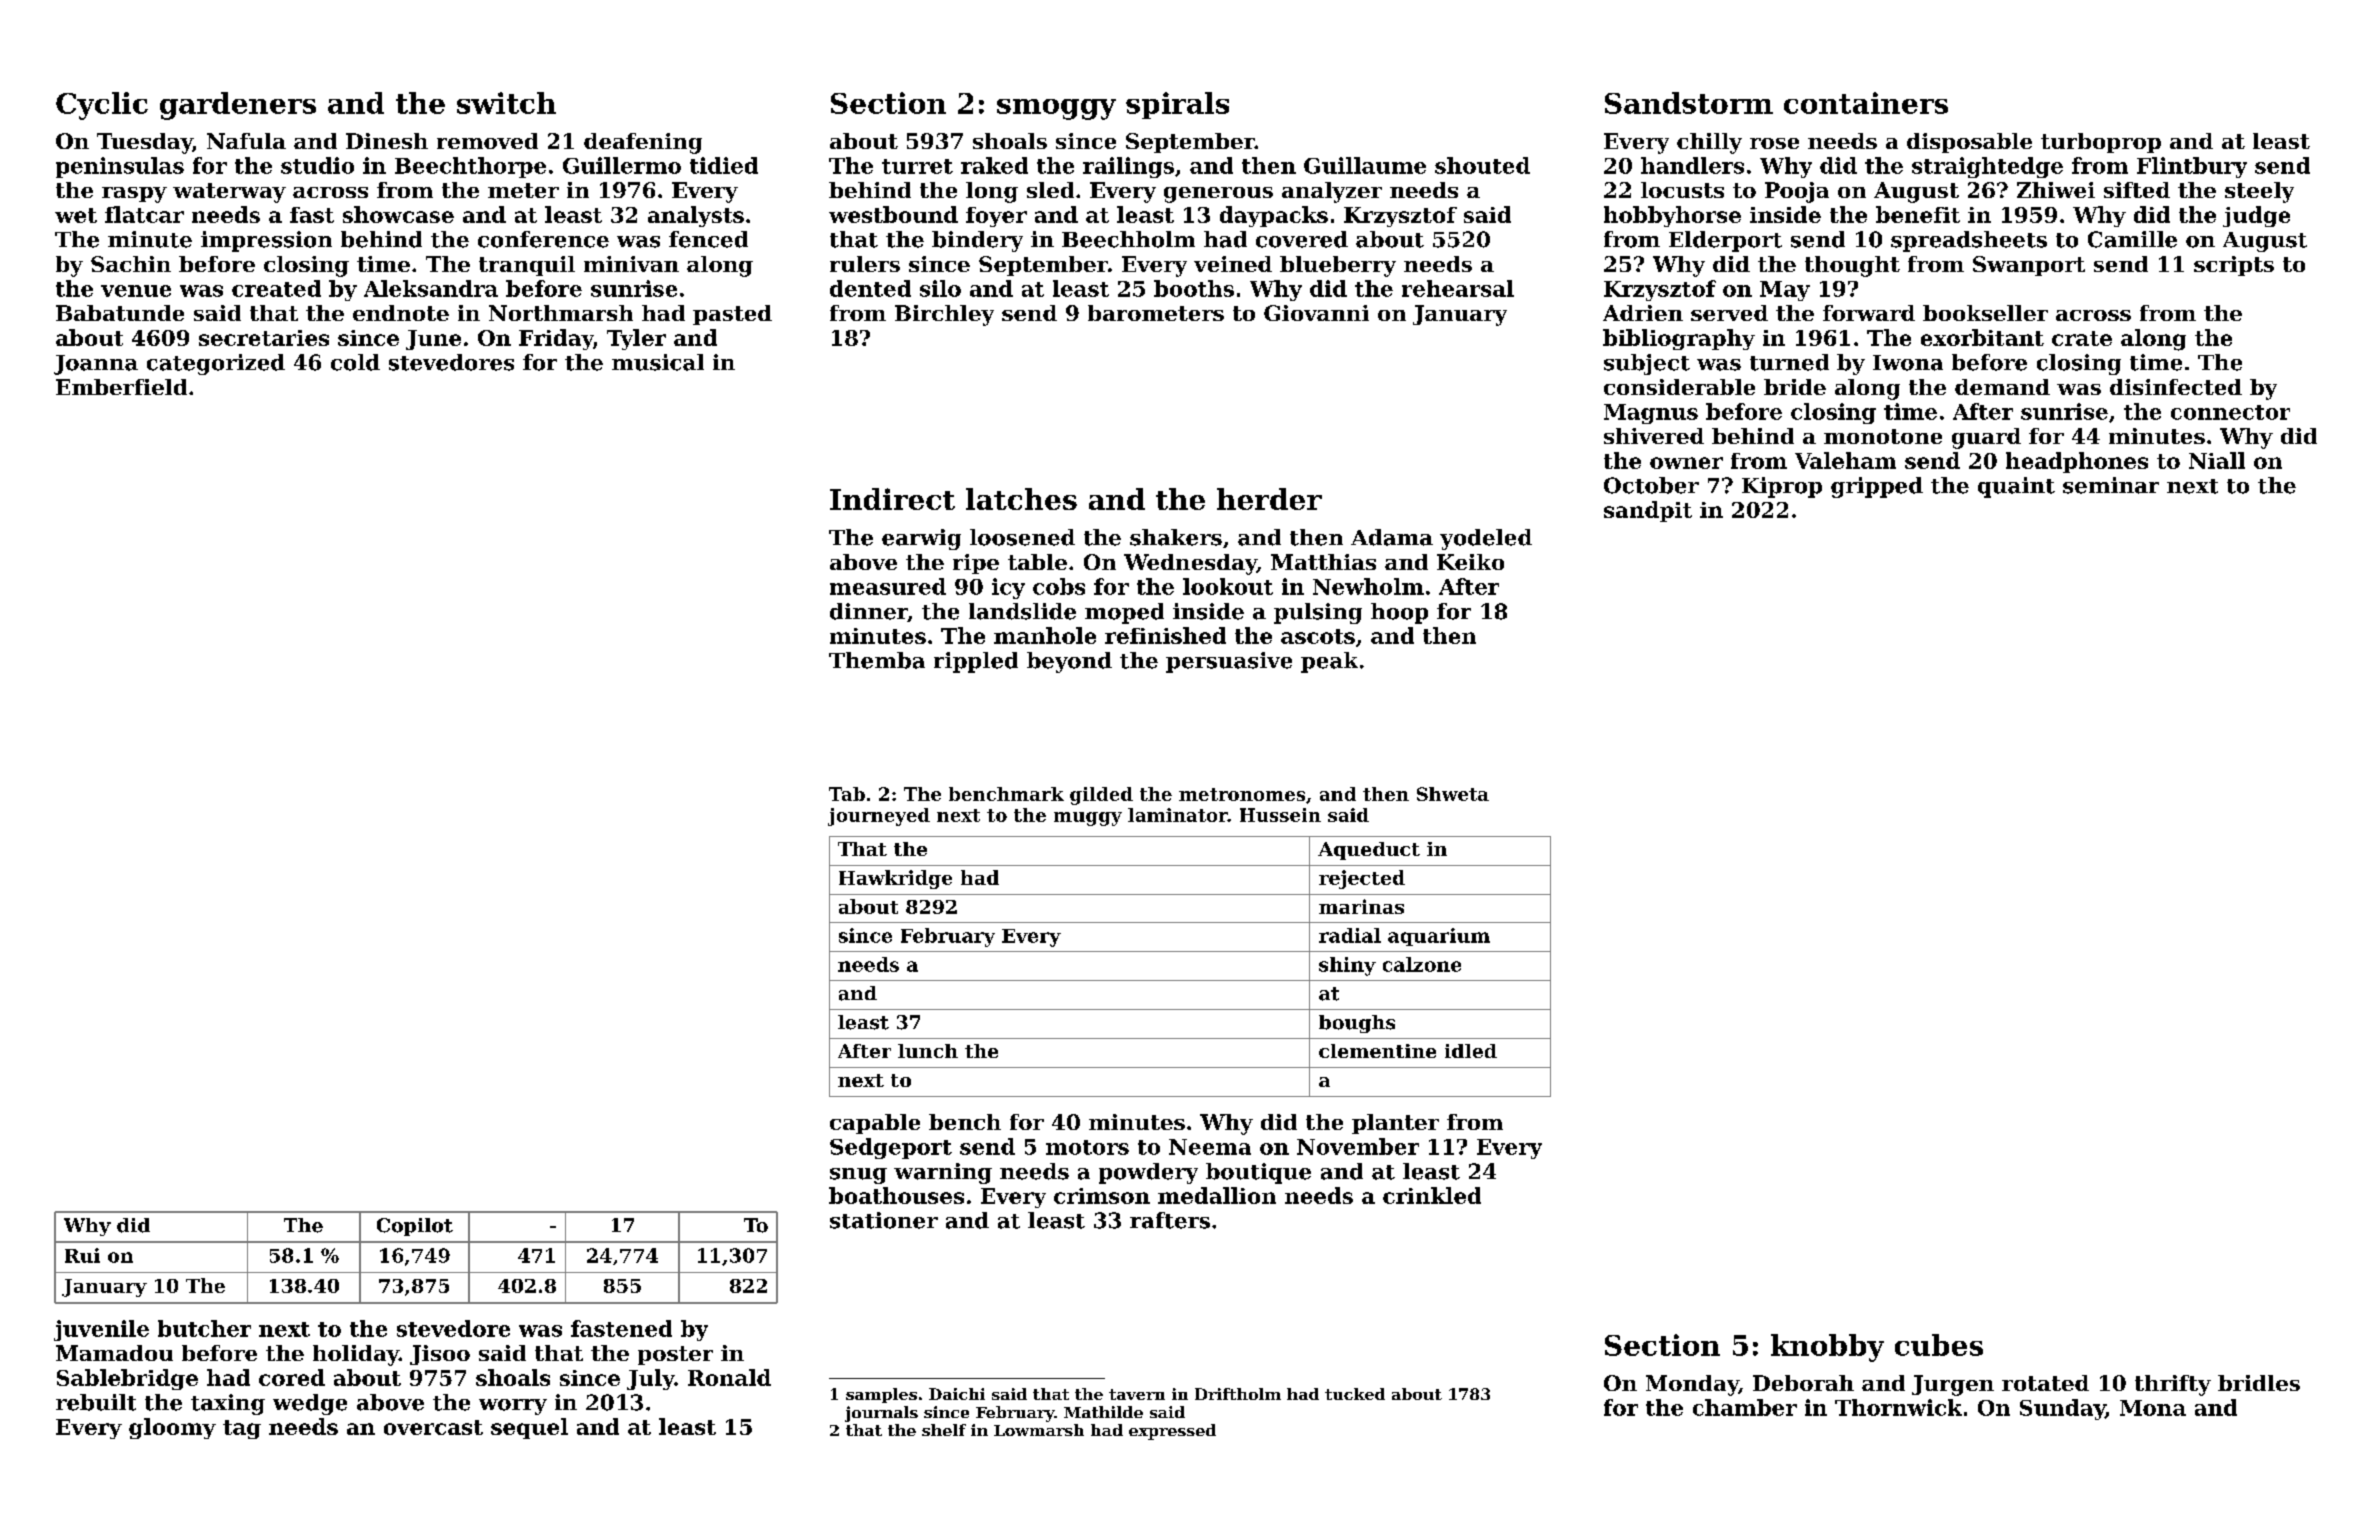 Image resolution: width=2380 pixels, height=1540 pixels. I want to click on Rui, so click(82, 1255).
